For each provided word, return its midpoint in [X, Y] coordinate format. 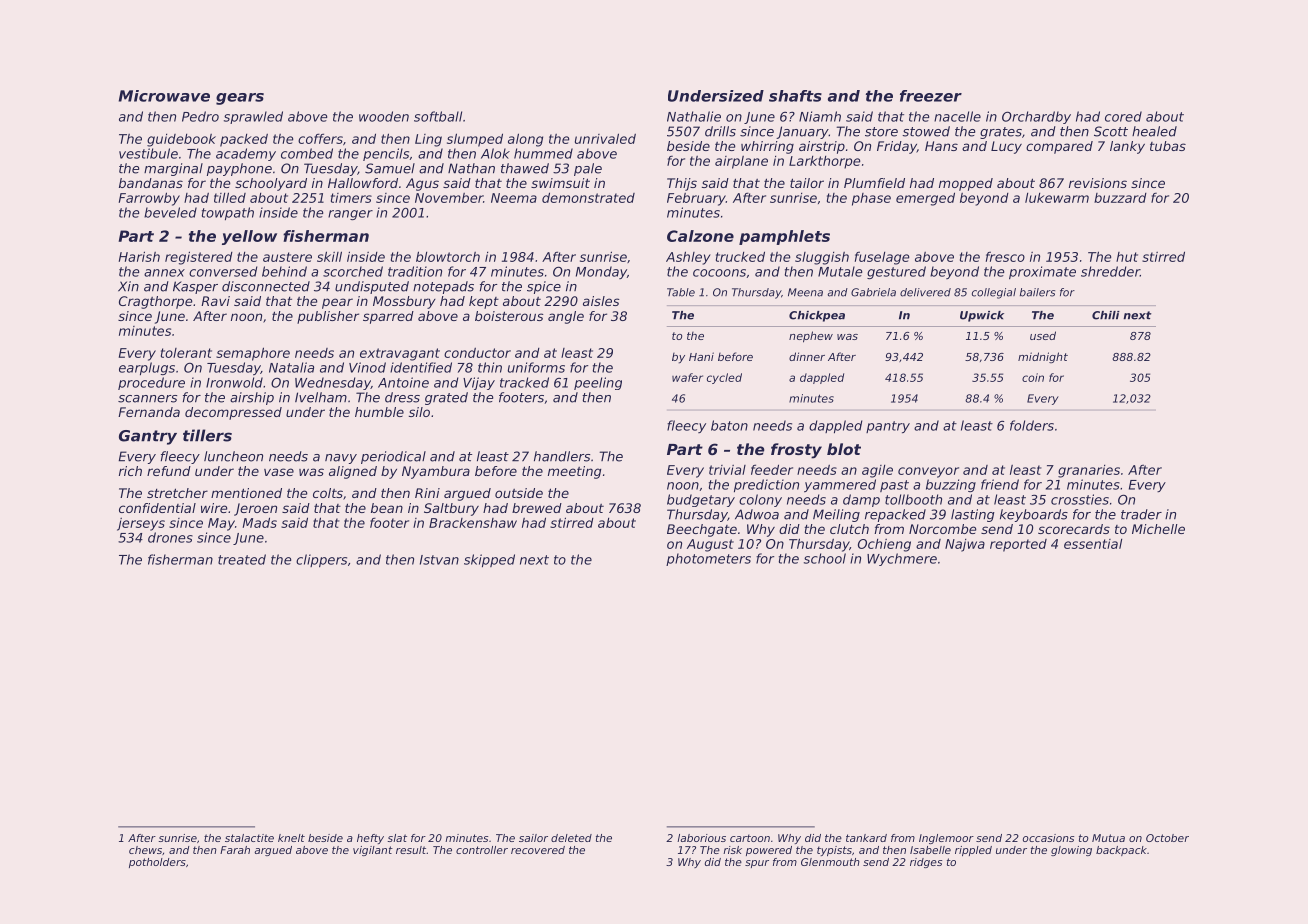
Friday [897, 147]
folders [1032, 425]
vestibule [148, 153]
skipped [489, 560]
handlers [562, 456]
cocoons [719, 273]
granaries [1089, 471]
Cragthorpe [156, 302]
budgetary [701, 500]
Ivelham [321, 397]
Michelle [1158, 529]
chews [145, 850]
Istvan [439, 560]
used [1043, 335]
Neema [514, 198]
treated [242, 559]
